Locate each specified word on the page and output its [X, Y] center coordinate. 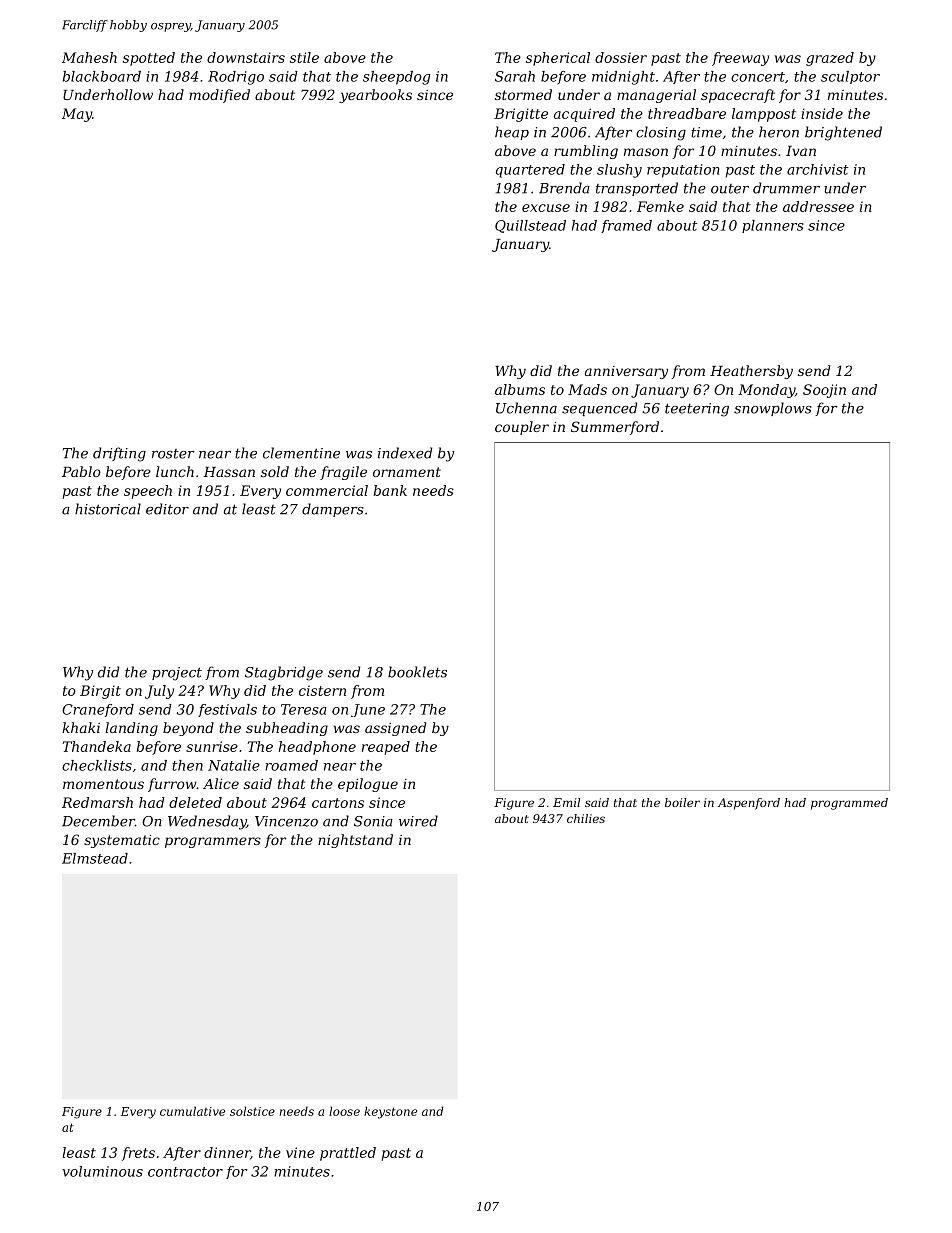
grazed [830, 59]
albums [520, 389]
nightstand [355, 841]
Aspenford [749, 804]
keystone [390, 1112]
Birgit [100, 692]
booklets [417, 672]
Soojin [824, 391]
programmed [849, 804]
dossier [621, 57]
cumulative [192, 1111]
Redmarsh [97, 802]
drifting [119, 454]
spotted [149, 59]
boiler [682, 802]
